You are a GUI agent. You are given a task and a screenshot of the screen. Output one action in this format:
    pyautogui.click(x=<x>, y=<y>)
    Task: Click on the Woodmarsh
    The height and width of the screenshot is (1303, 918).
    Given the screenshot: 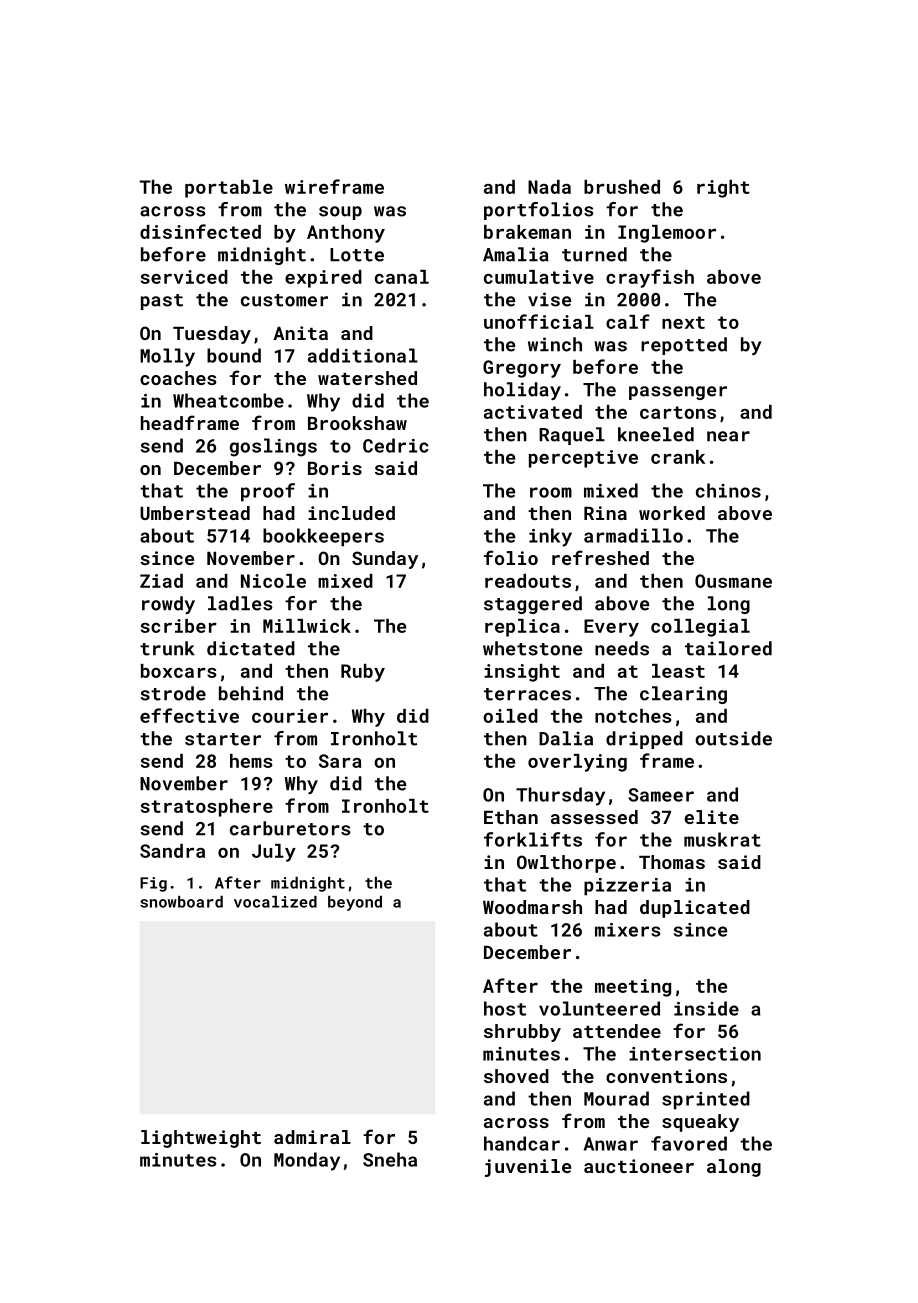 What is the action you would take?
    pyautogui.click(x=532, y=907)
